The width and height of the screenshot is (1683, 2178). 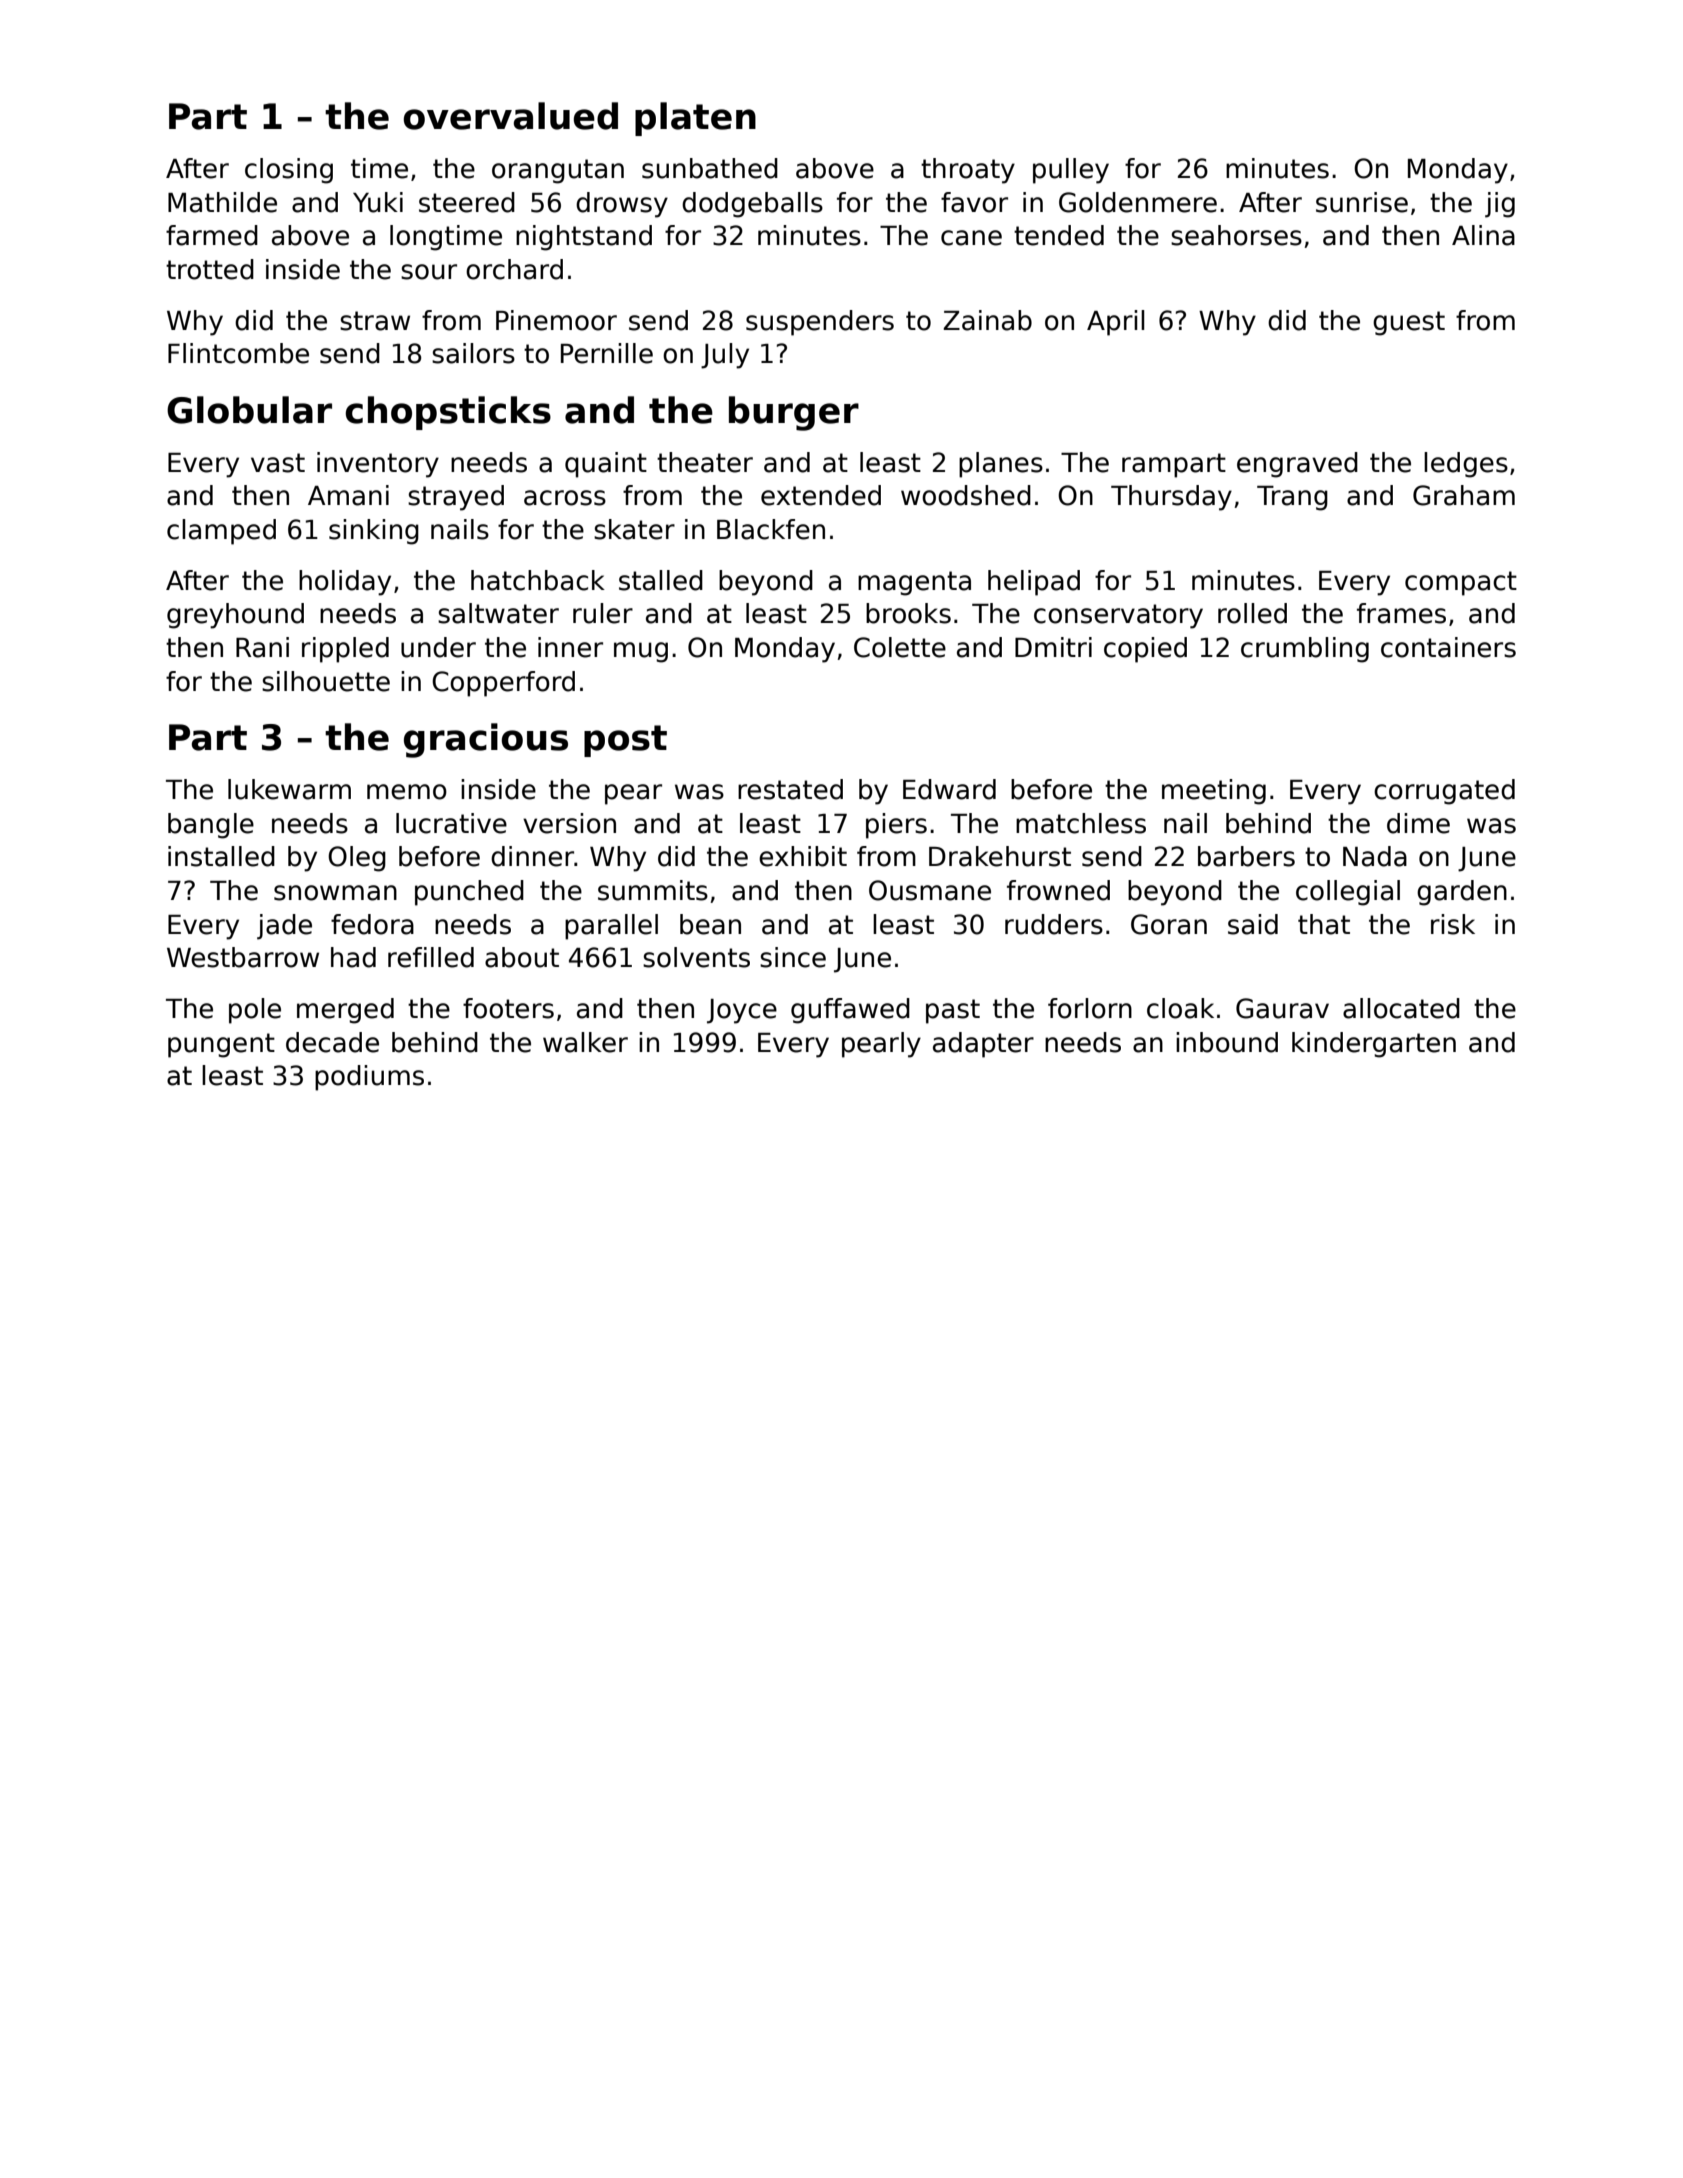 What do you see at coordinates (1444, 792) in the screenshot?
I see `corrugated` at bounding box center [1444, 792].
